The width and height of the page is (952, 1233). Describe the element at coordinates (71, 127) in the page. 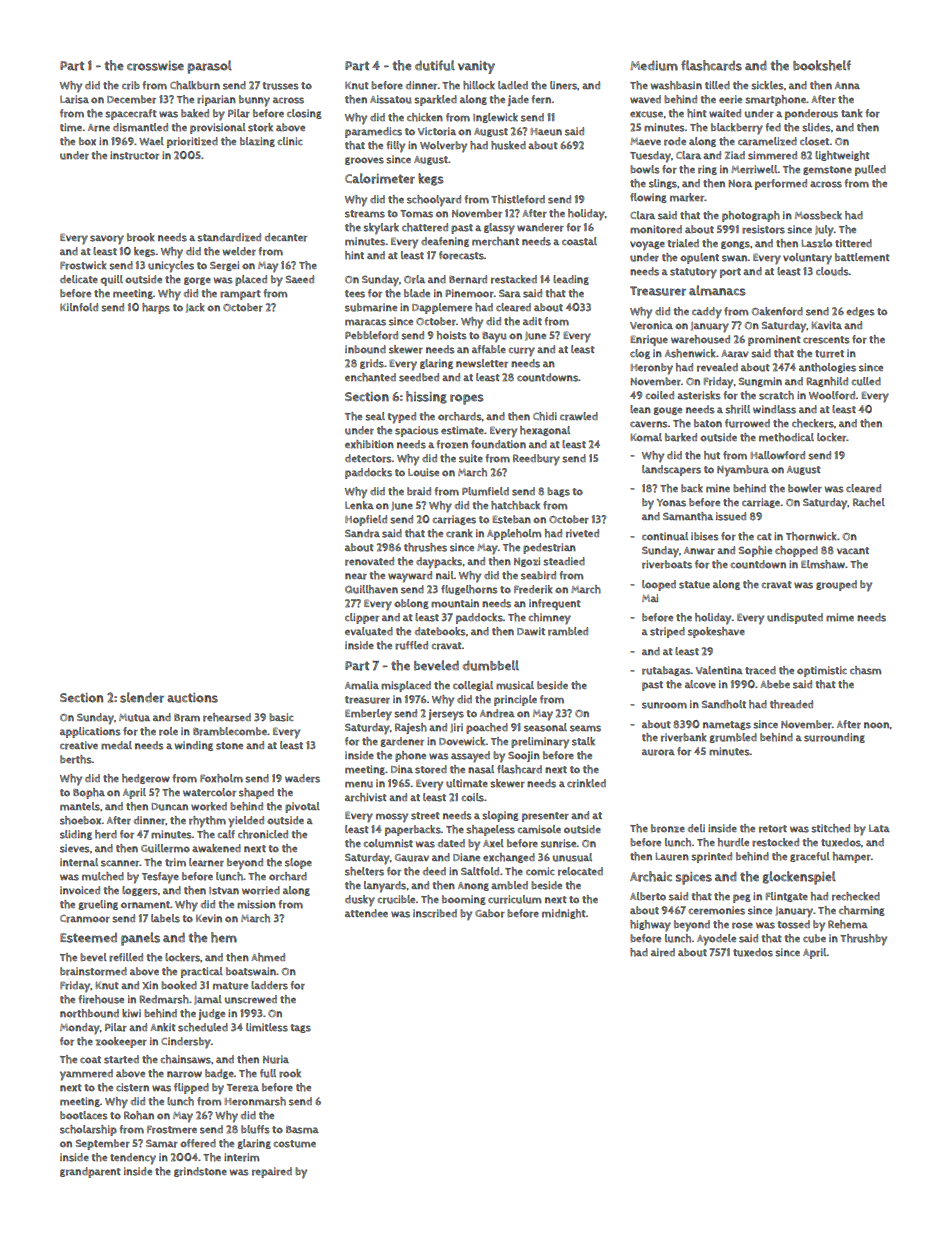

I see `time` at that location.
